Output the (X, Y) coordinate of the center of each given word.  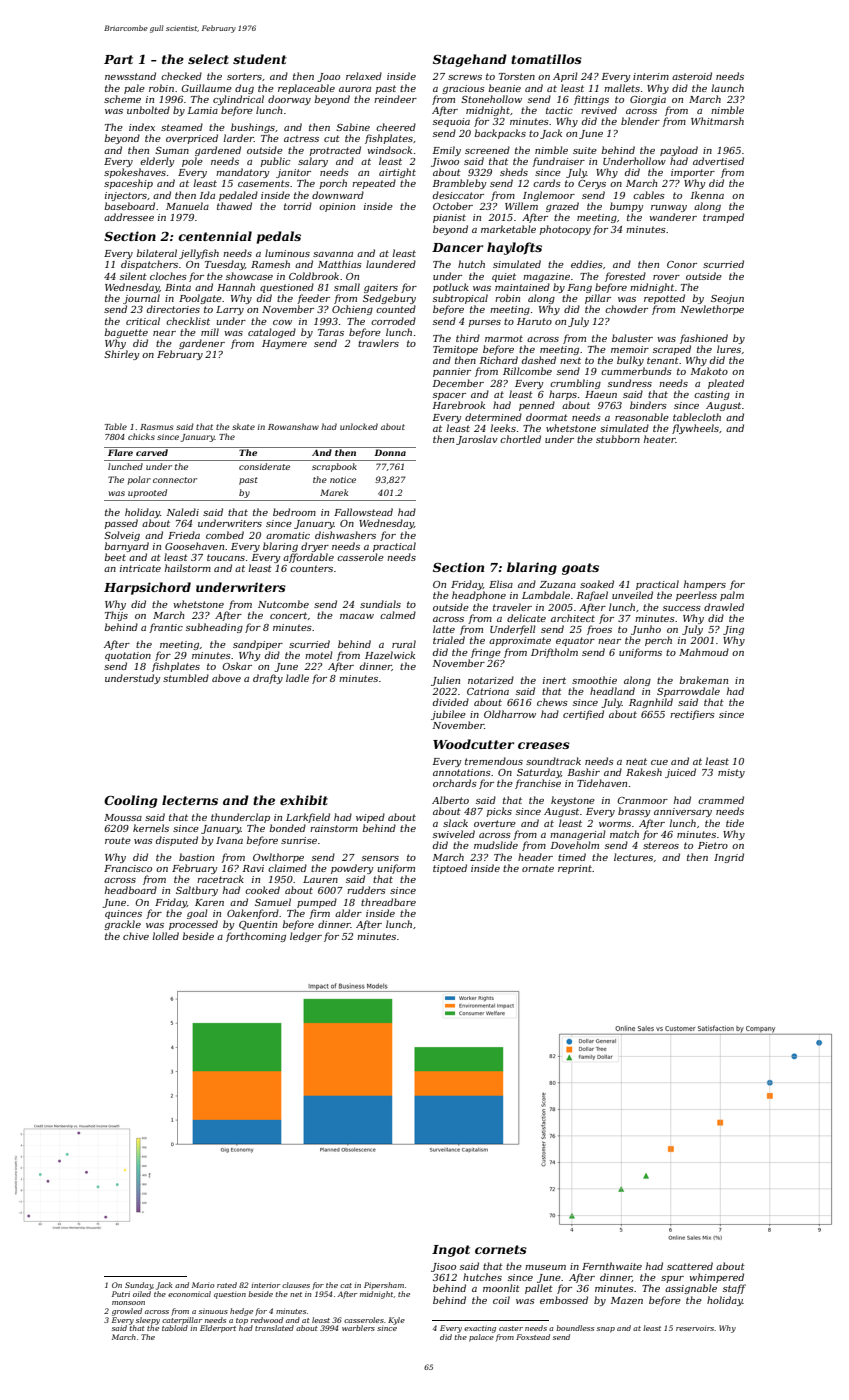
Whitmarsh (717, 121)
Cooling (131, 801)
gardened (218, 151)
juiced (680, 773)
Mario (203, 1285)
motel (319, 655)
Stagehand (470, 60)
